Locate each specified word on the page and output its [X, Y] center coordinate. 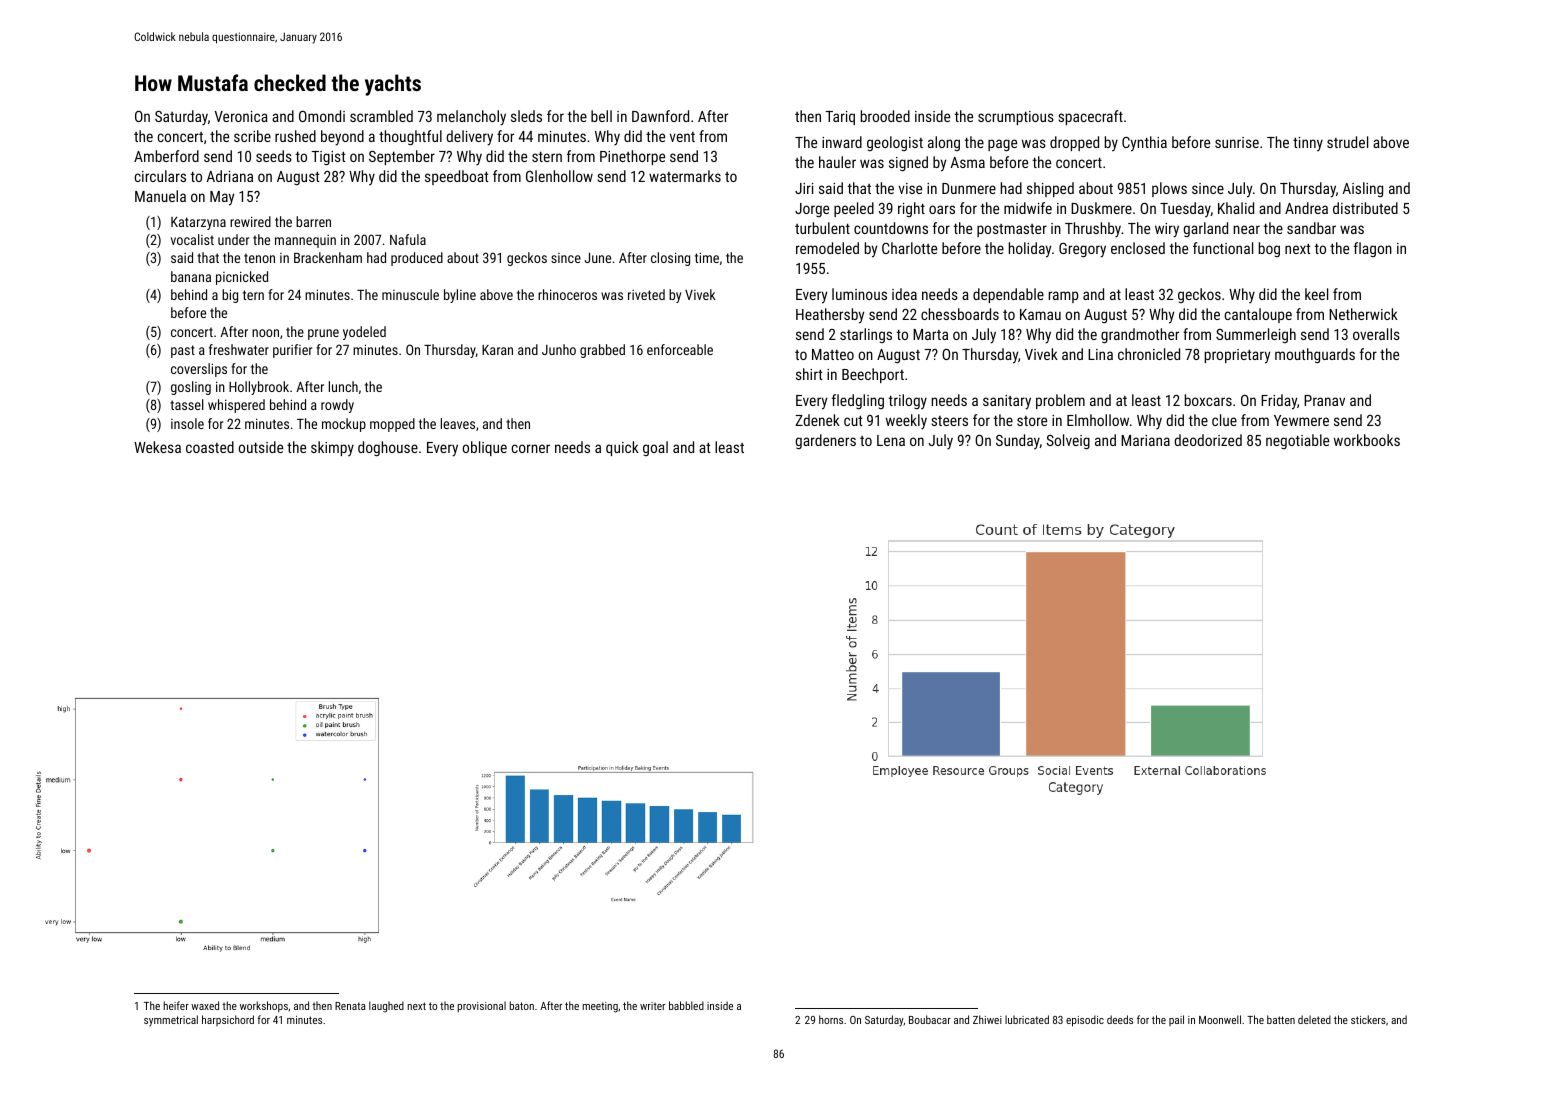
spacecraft [1090, 117]
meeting [600, 1007]
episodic [1085, 1021]
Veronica [241, 116]
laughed [386, 1007]
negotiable [1297, 441]
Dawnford [660, 116]
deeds [1120, 1019]
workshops [264, 1006]
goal [655, 448]
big [230, 296]
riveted [646, 294]
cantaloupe [1258, 315]
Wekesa [157, 447]
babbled [686, 1005]
